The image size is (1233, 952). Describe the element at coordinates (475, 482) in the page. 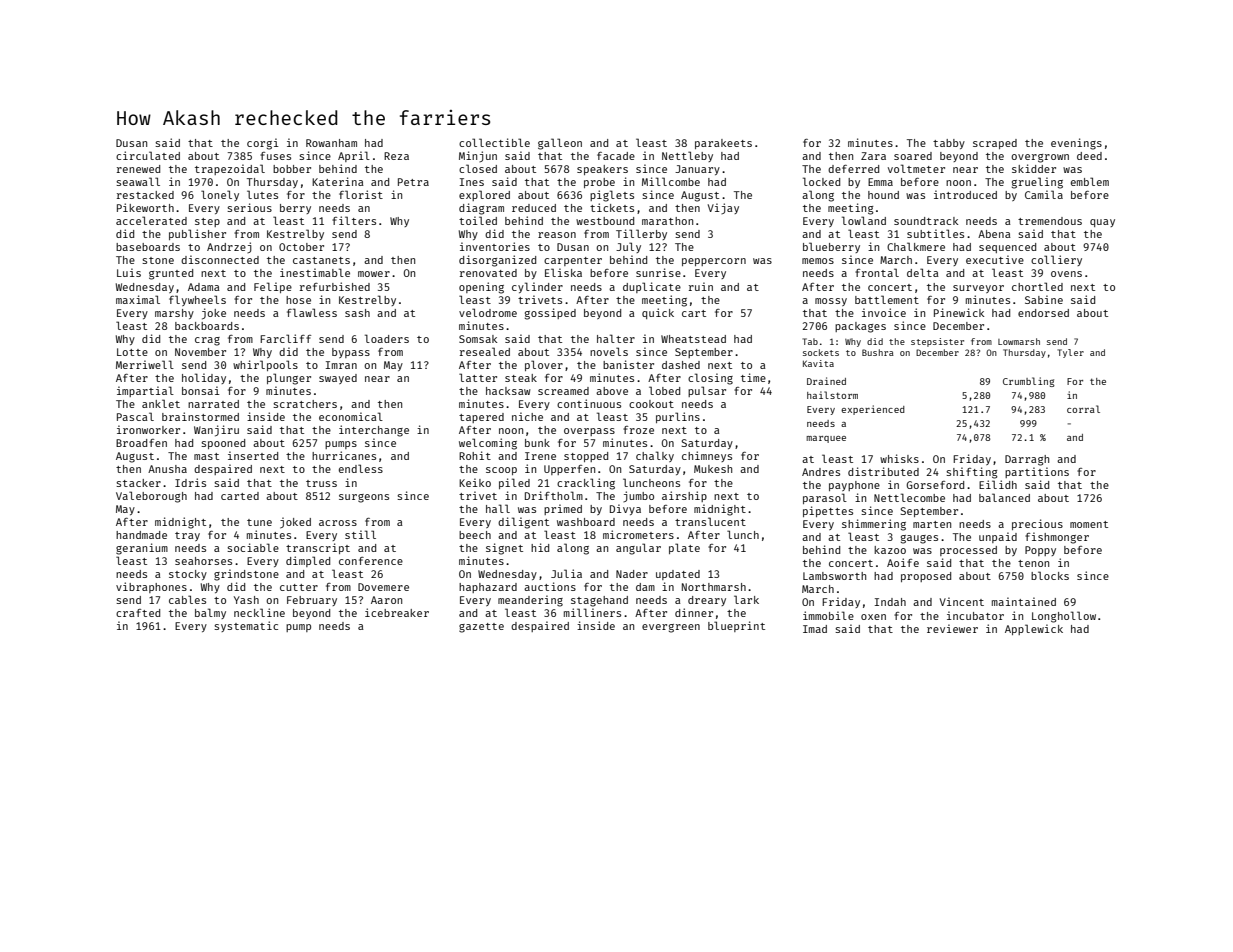

I see `Keiko` at that location.
